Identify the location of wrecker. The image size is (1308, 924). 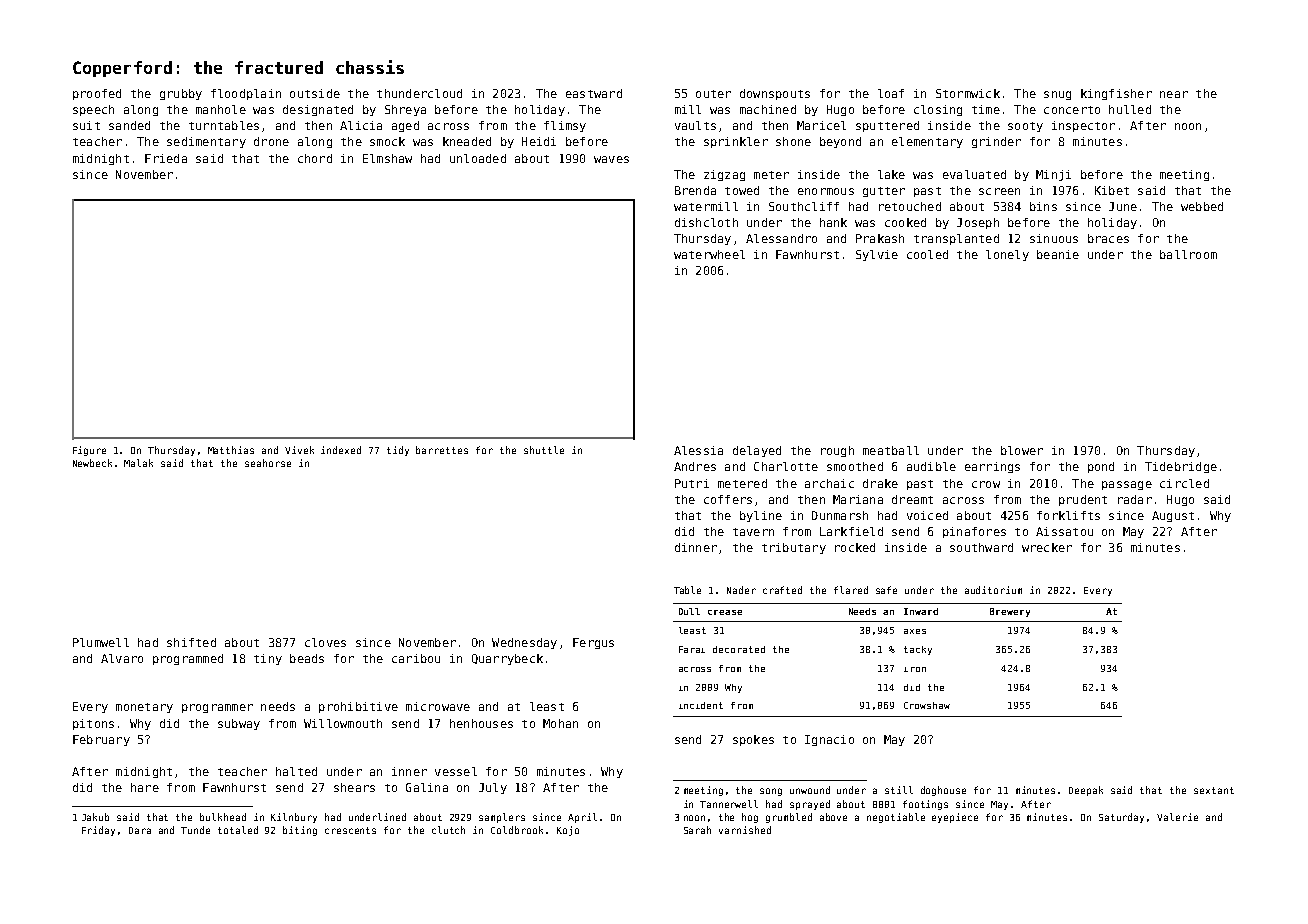
(1047, 547).
